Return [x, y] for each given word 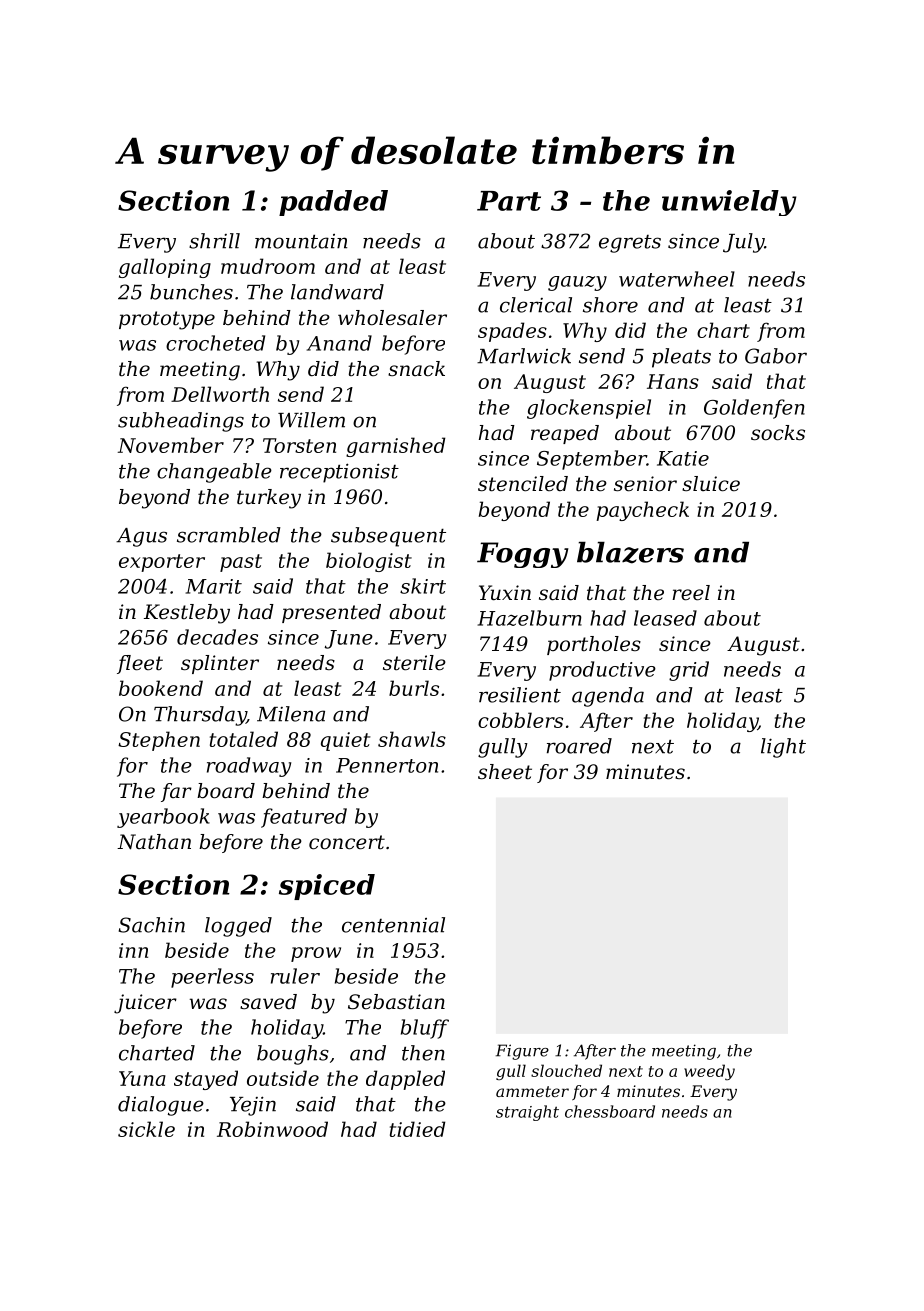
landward [337, 292]
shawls [412, 739]
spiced [327, 887]
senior [645, 484]
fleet [140, 664]
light [783, 748]
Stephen [159, 741]
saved [268, 1001]
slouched [566, 1070]
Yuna [142, 1078]
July [743, 243]
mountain [301, 241]
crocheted [215, 343]
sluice [711, 484]
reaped [565, 434]
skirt [423, 586]
